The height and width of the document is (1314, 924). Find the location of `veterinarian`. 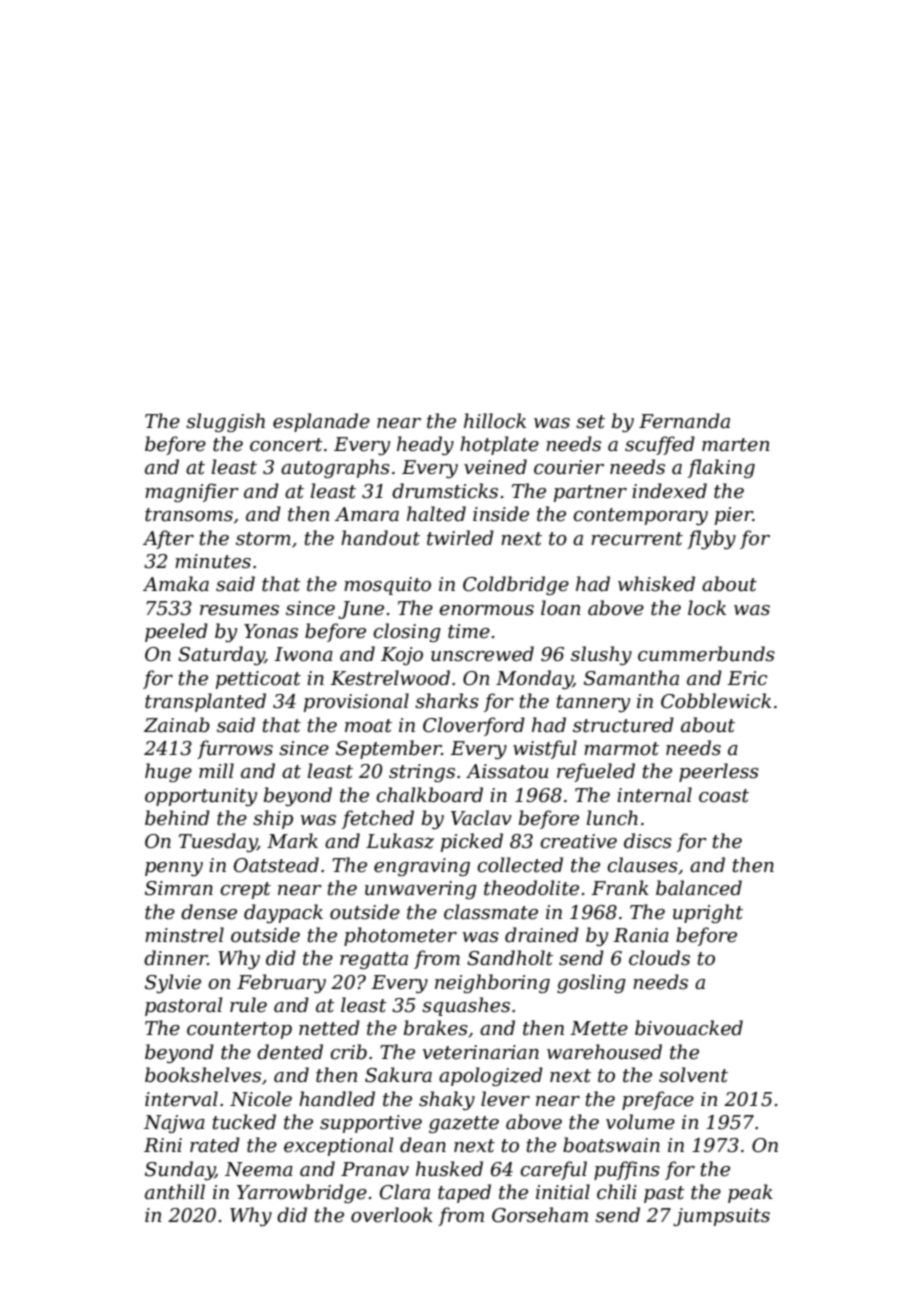

veterinarian is located at coordinates (481, 1052).
